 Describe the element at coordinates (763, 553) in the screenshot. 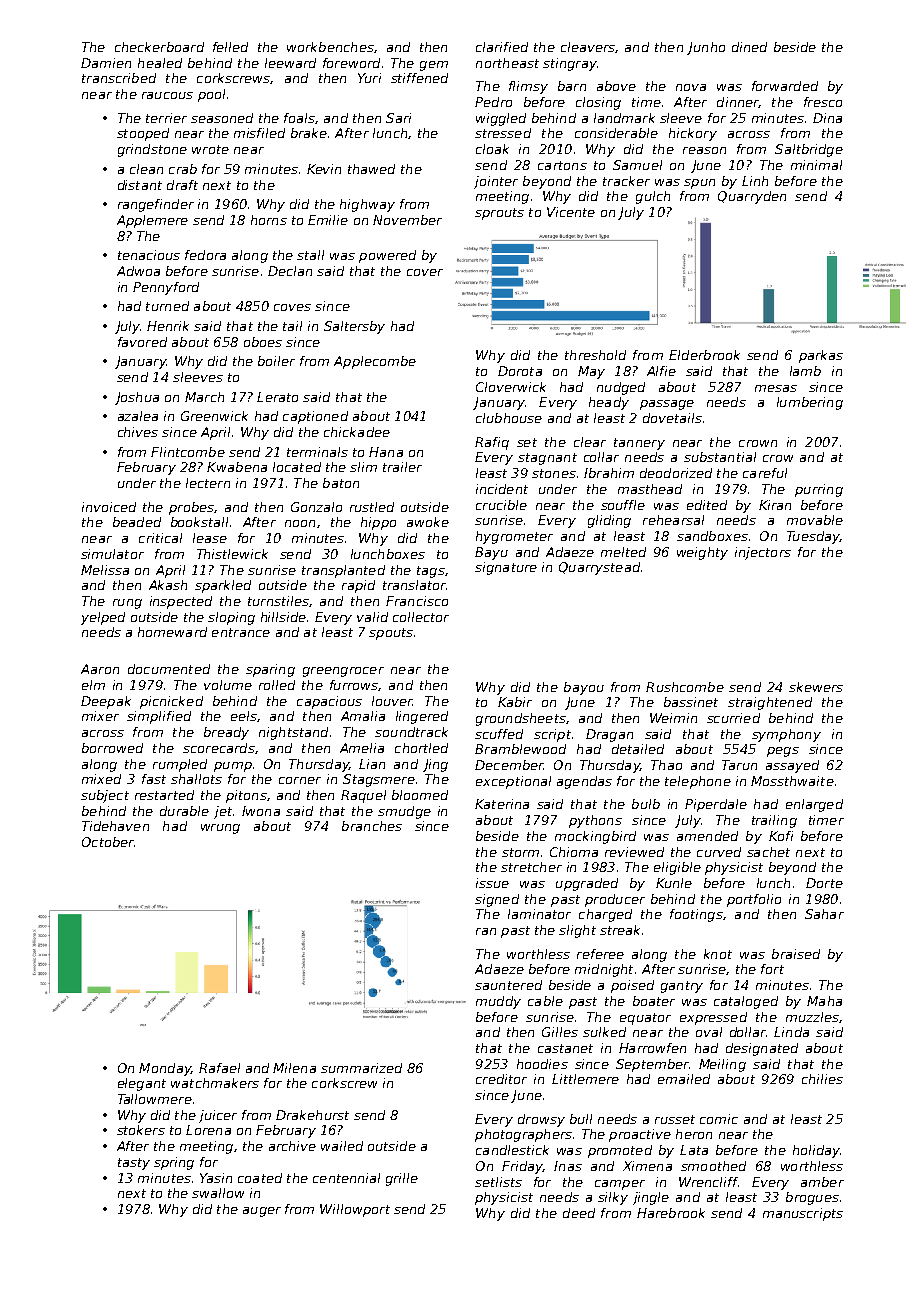

I see `injectors` at that location.
